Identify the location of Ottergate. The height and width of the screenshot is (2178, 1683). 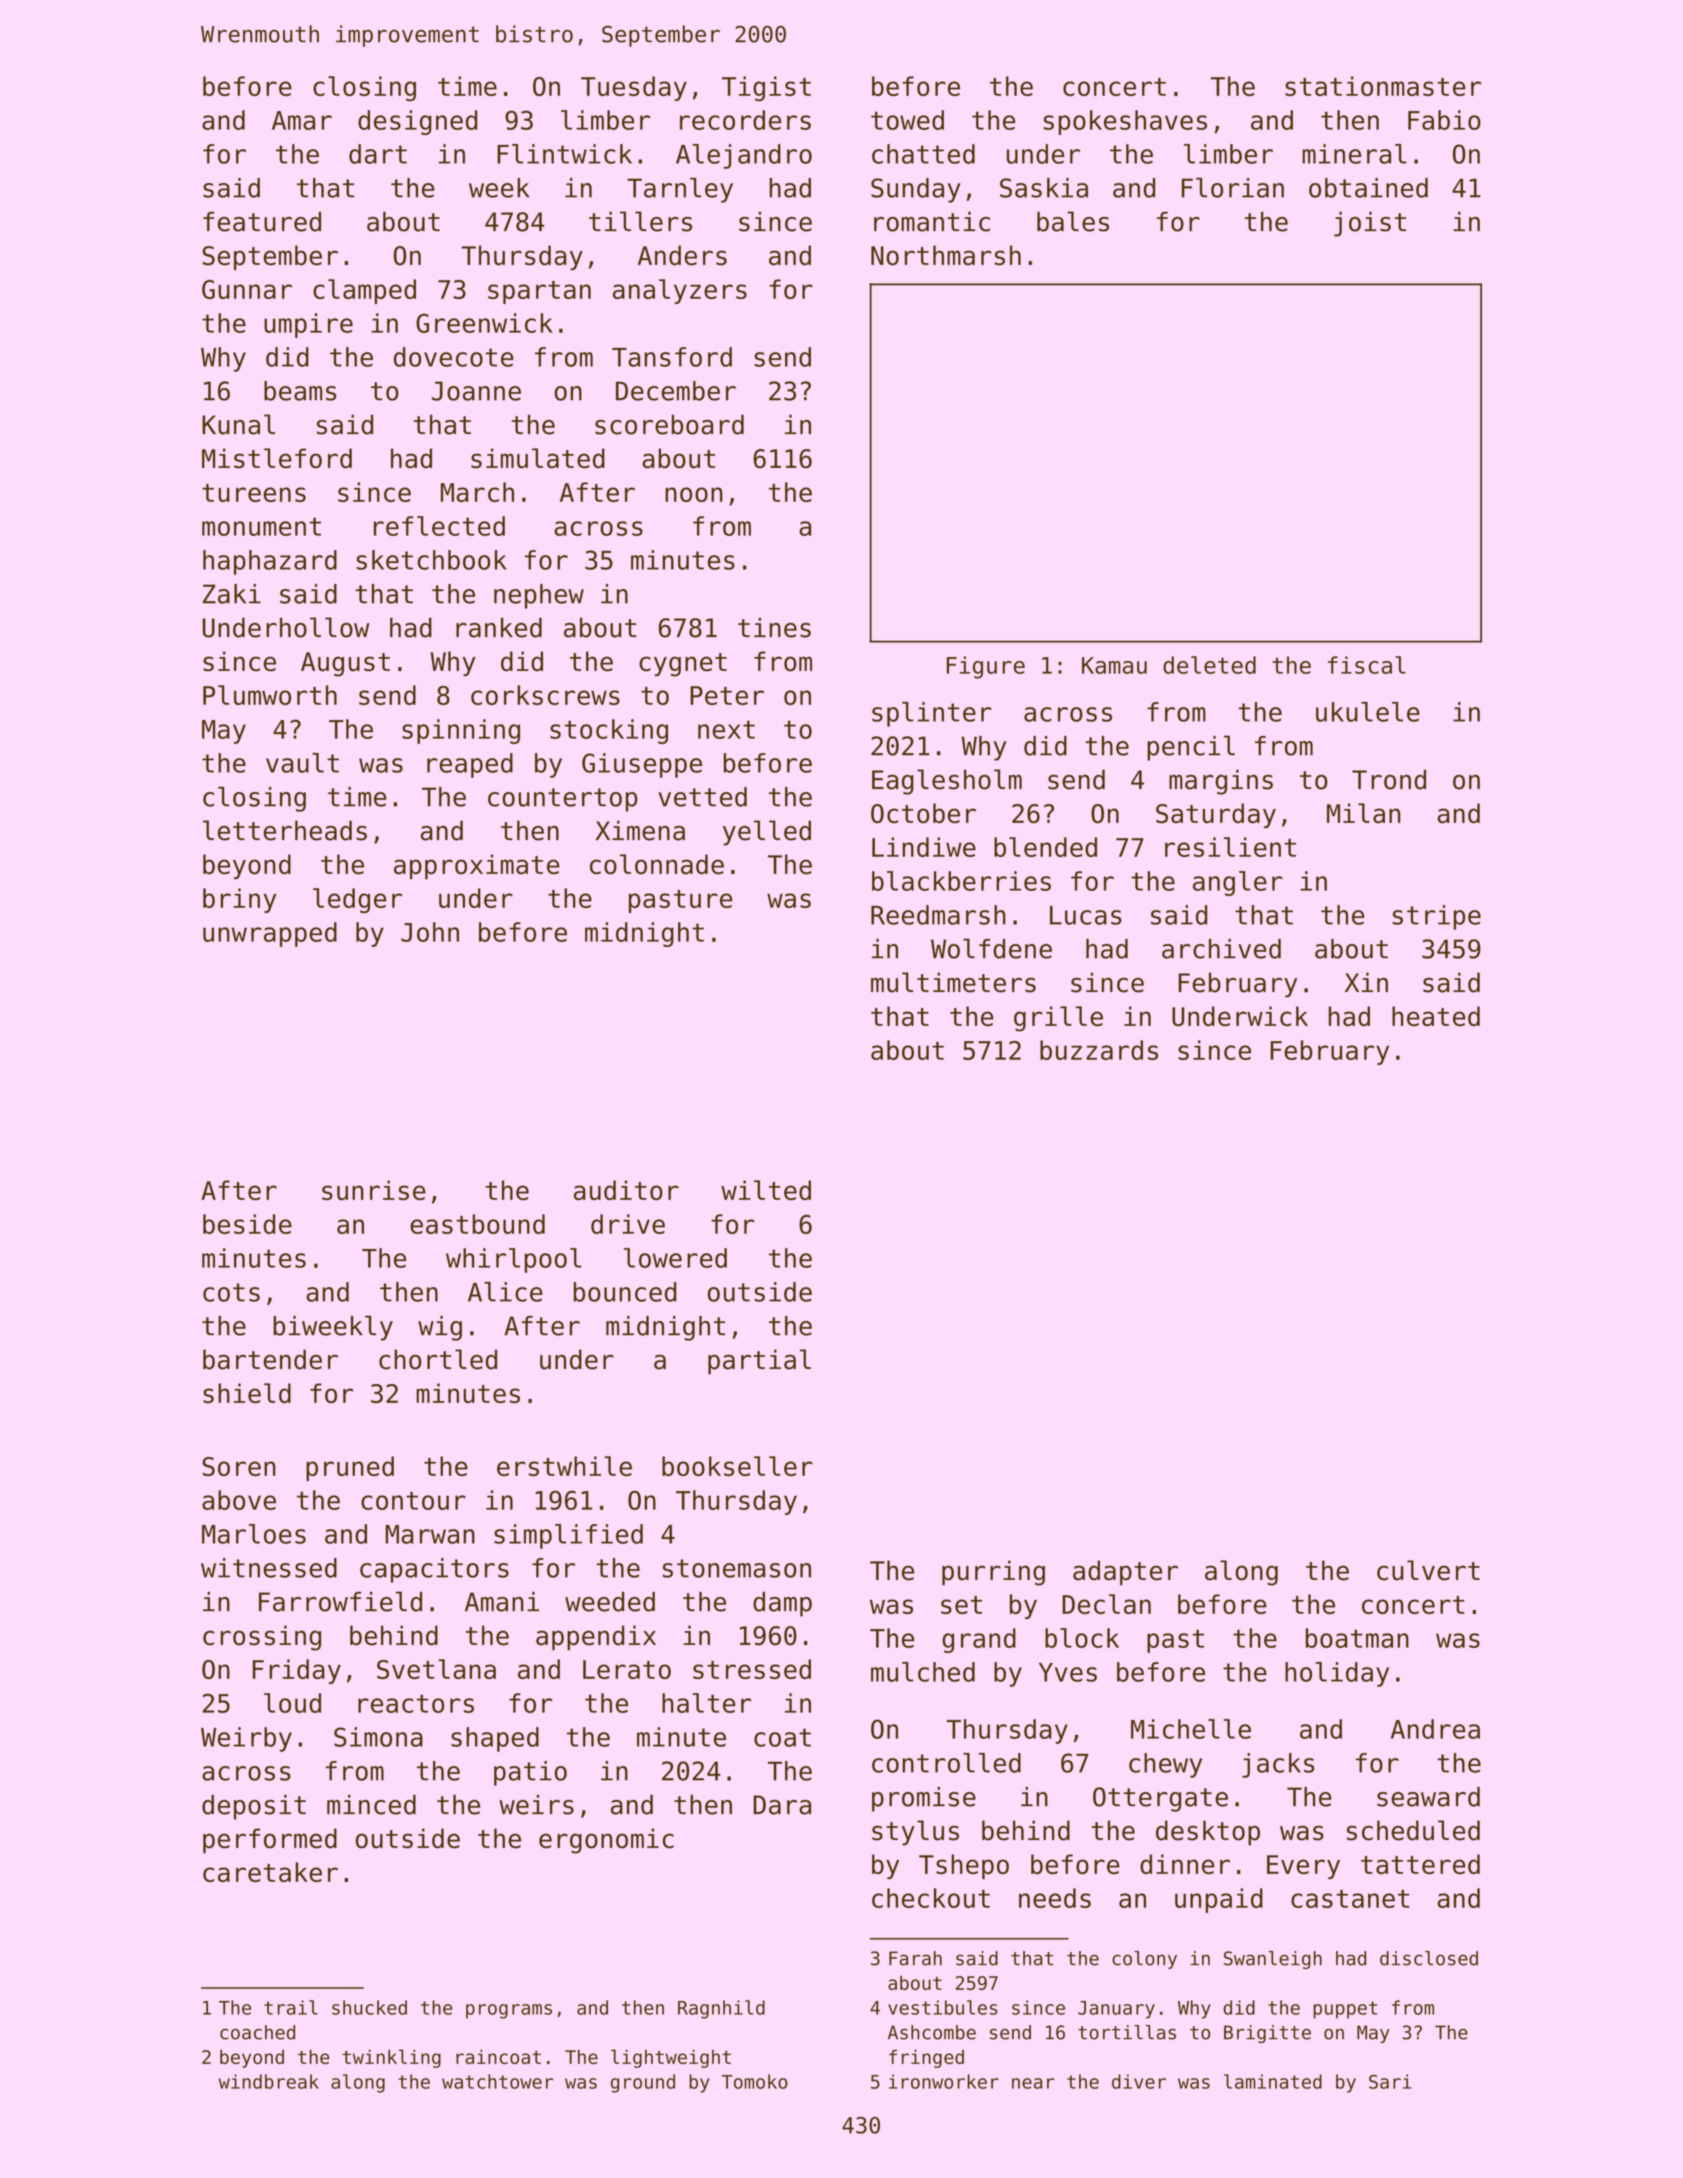
(1160, 1799).
